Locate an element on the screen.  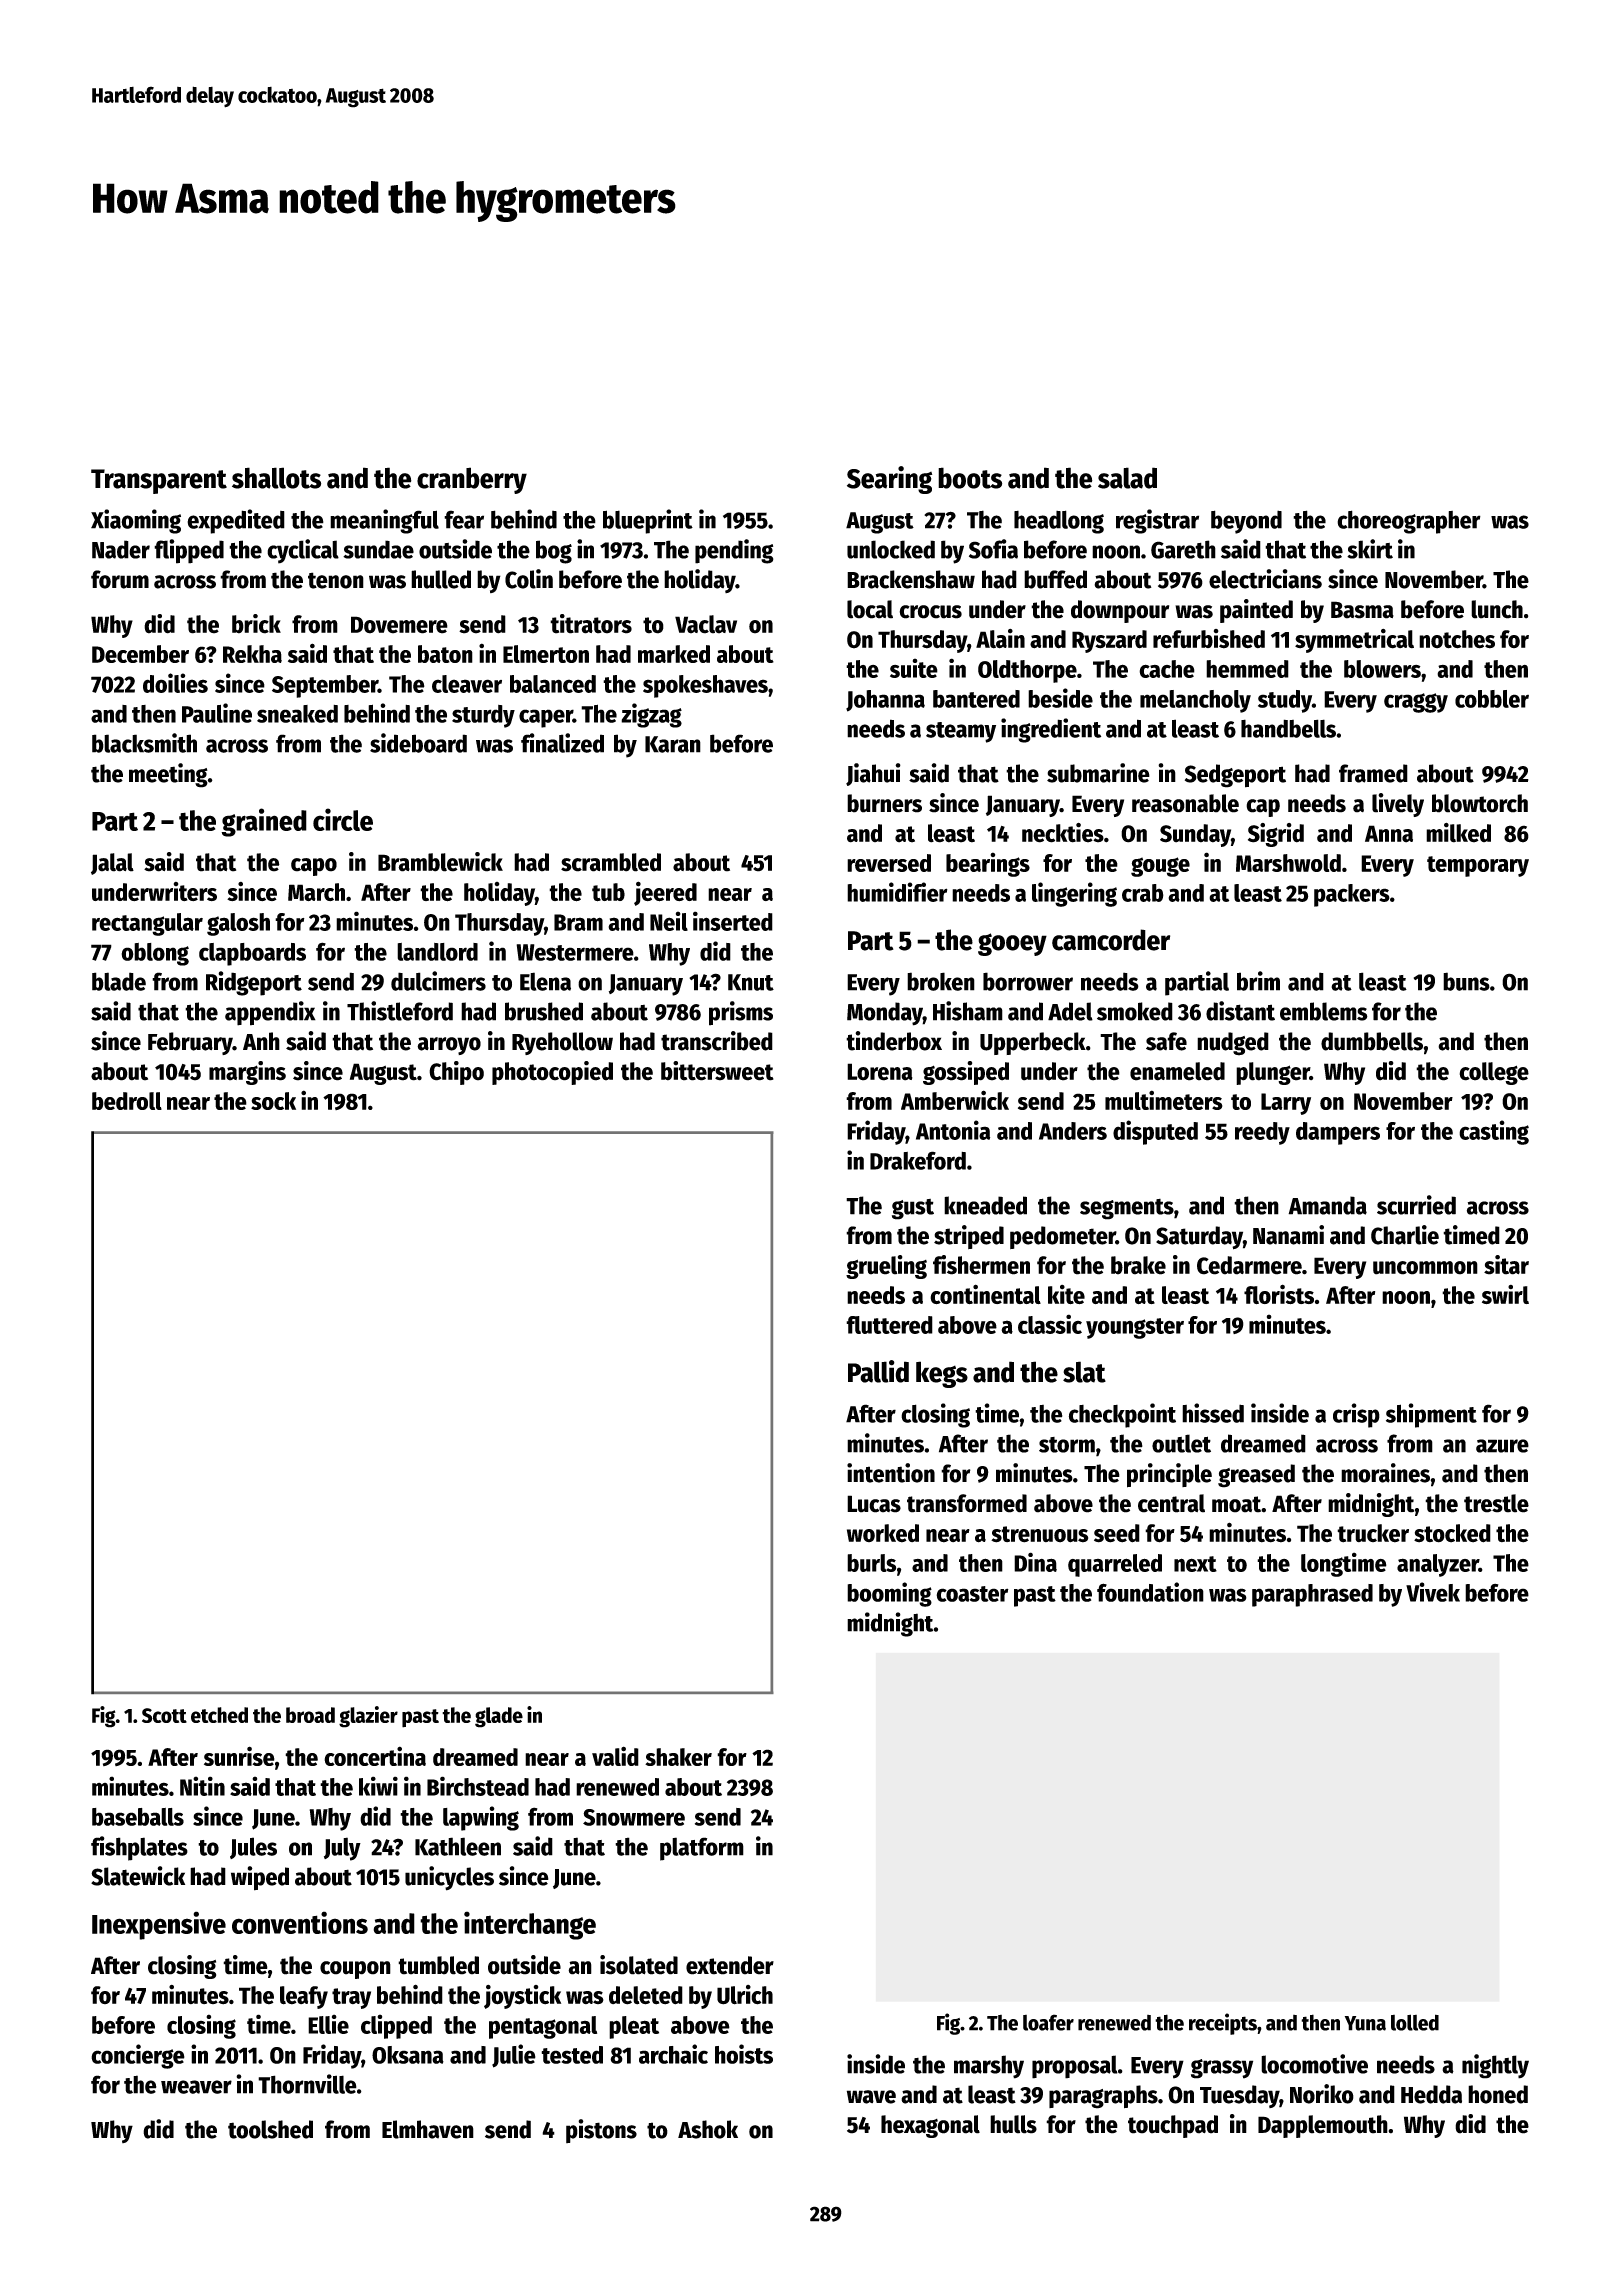
July is located at coordinates (342, 1849).
